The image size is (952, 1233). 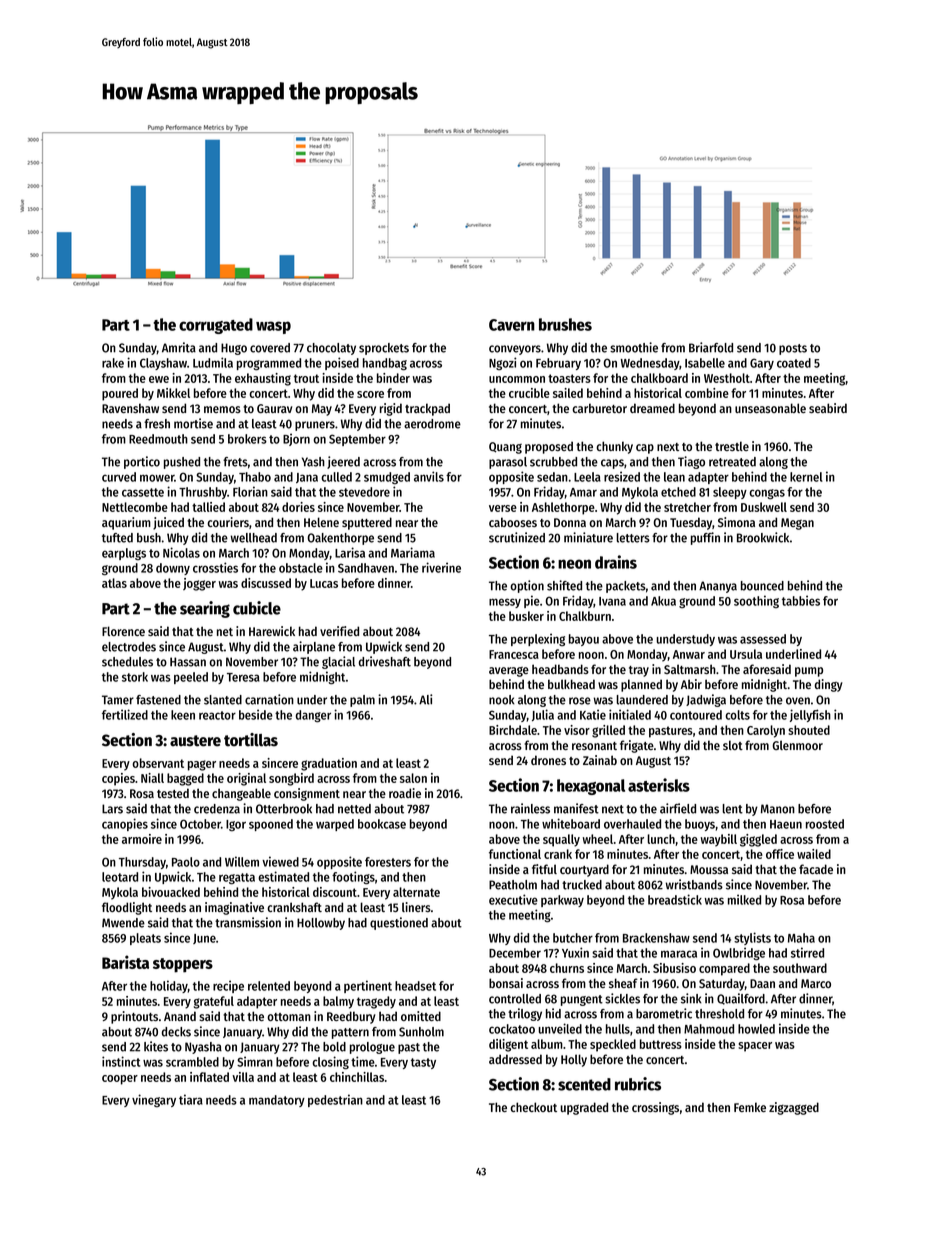 I want to click on corrugated, so click(x=216, y=326).
